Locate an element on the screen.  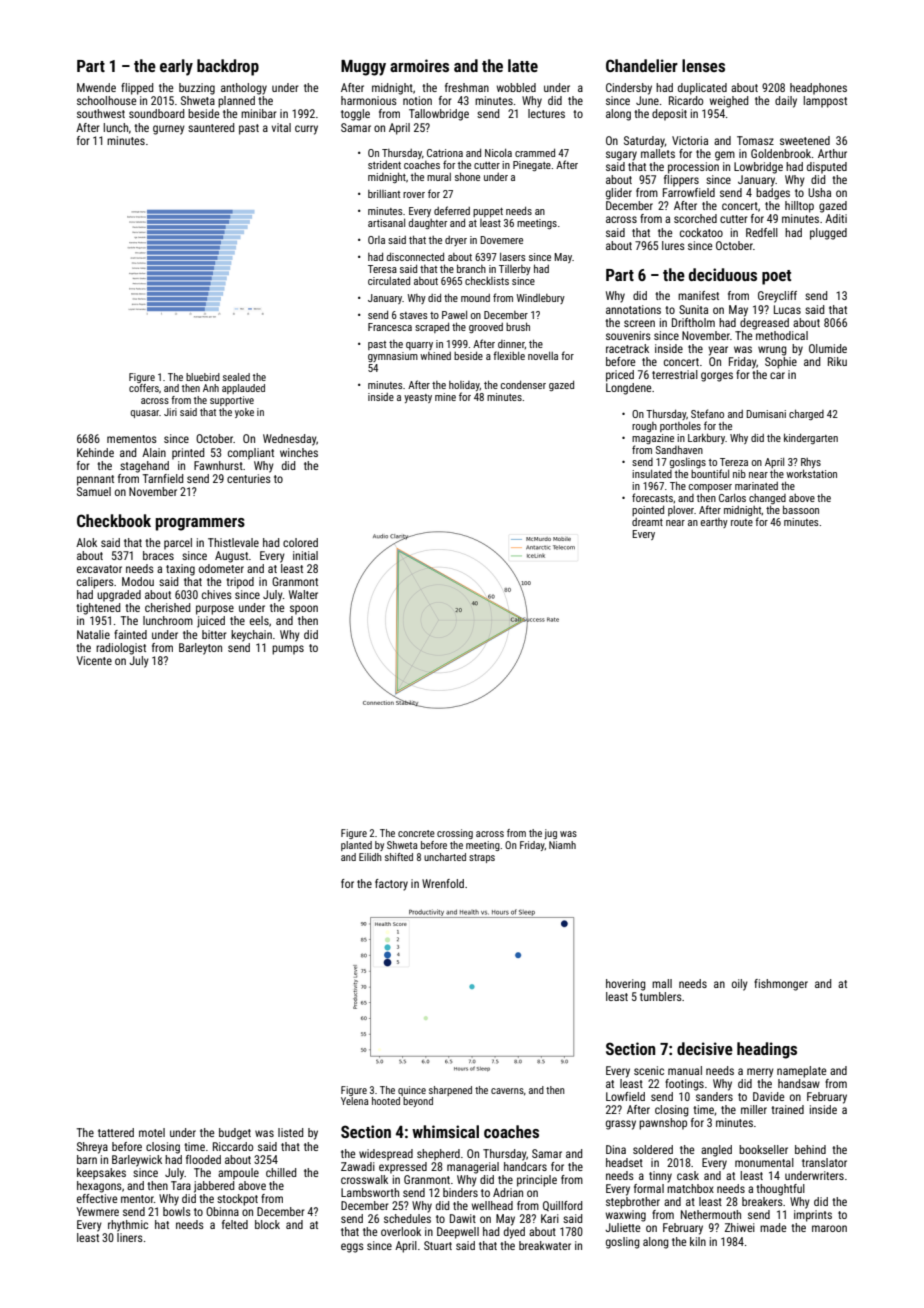
keepsakes is located at coordinates (101, 1174).
